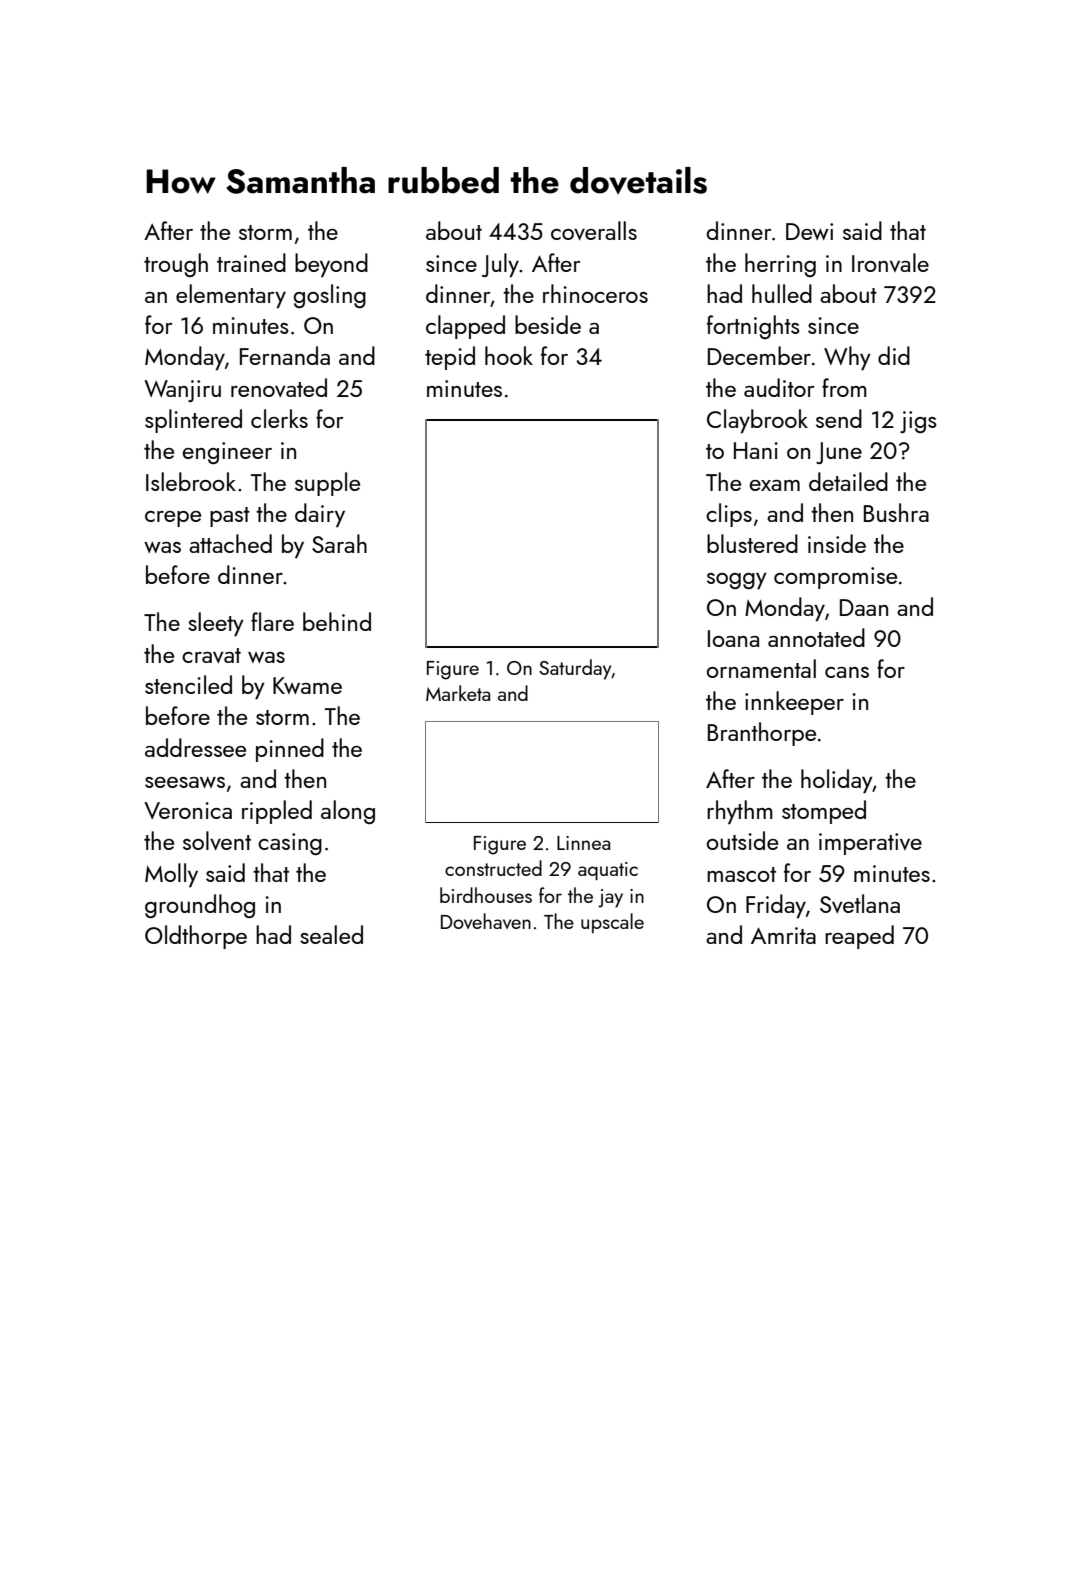  What do you see at coordinates (251, 262) in the document?
I see `trained` at bounding box center [251, 262].
